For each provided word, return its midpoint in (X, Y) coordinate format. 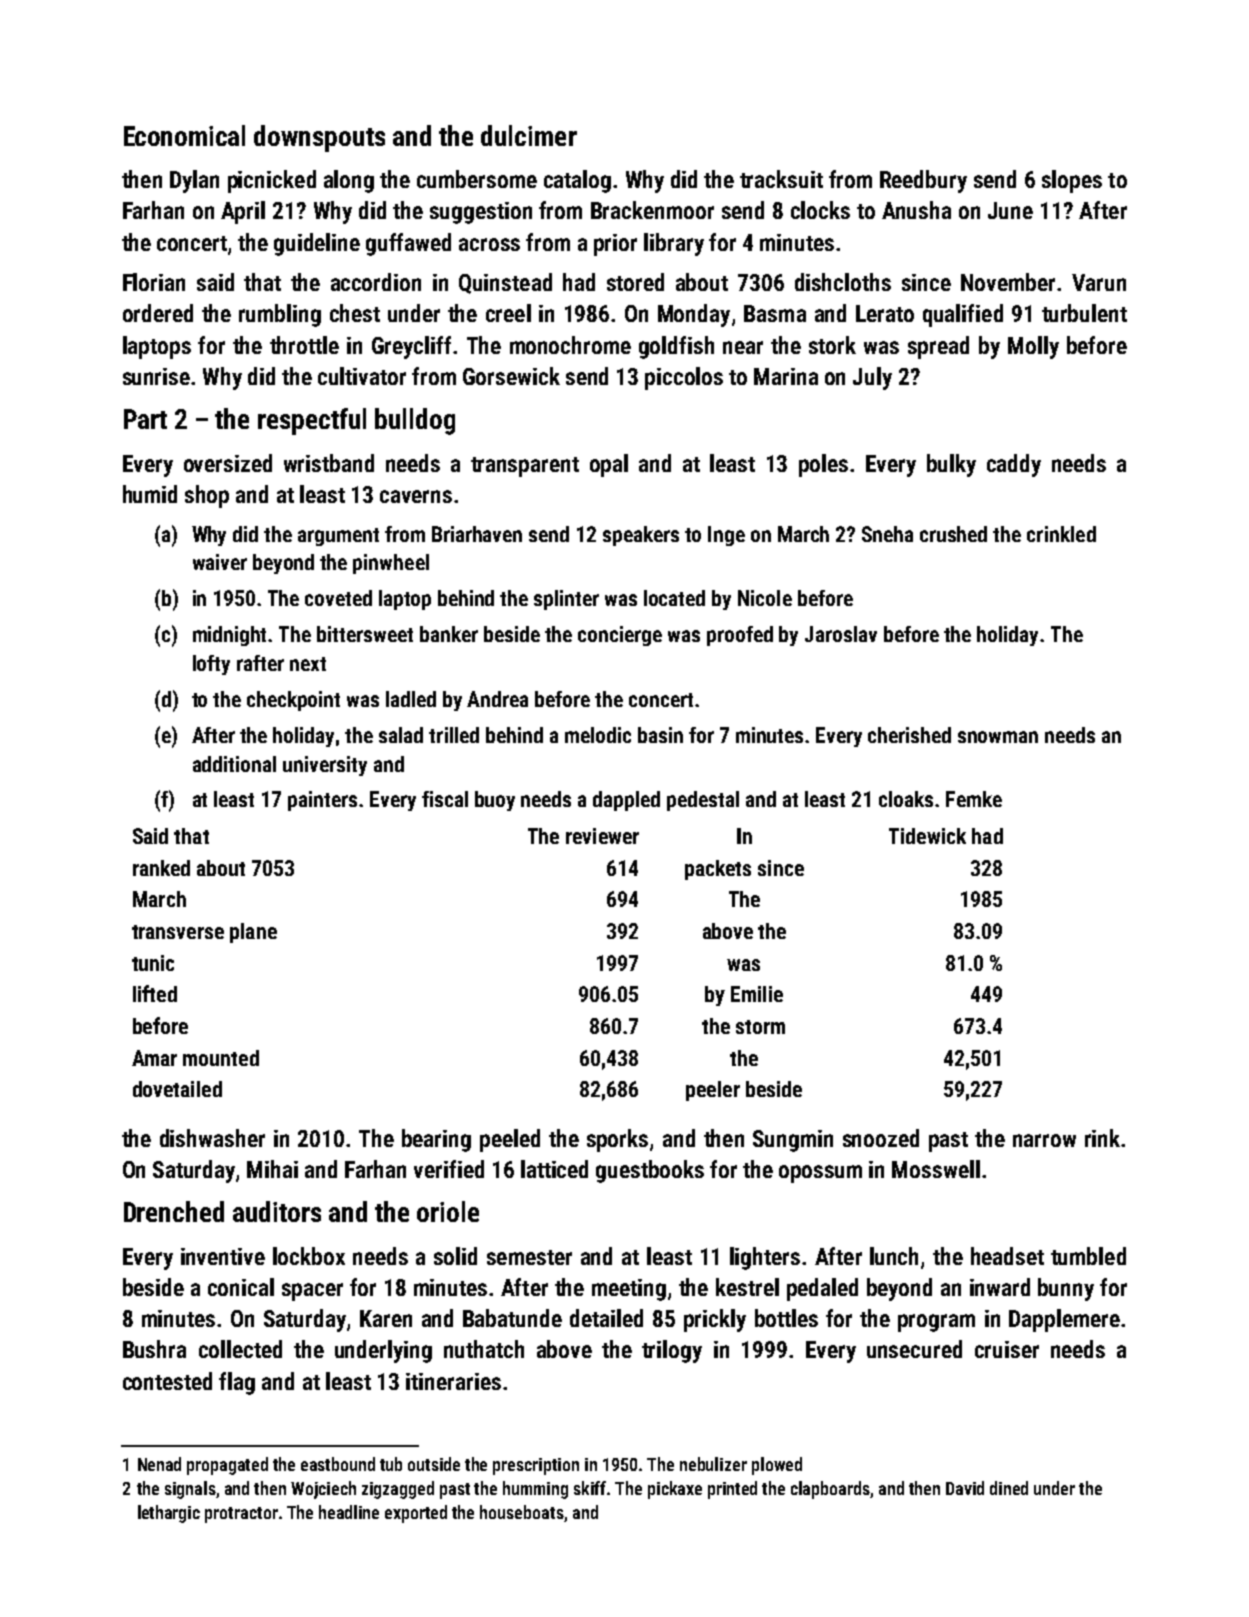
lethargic (169, 1514)
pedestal (703, 801)
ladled (411, 699)
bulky (951, 465)
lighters (765, 1258)
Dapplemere (1064, 1320)
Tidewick (927, 836)
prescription (536, 1466)
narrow (1044, 1140)
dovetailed (177, 1089)
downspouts (319, 138)
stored (635, 282)
